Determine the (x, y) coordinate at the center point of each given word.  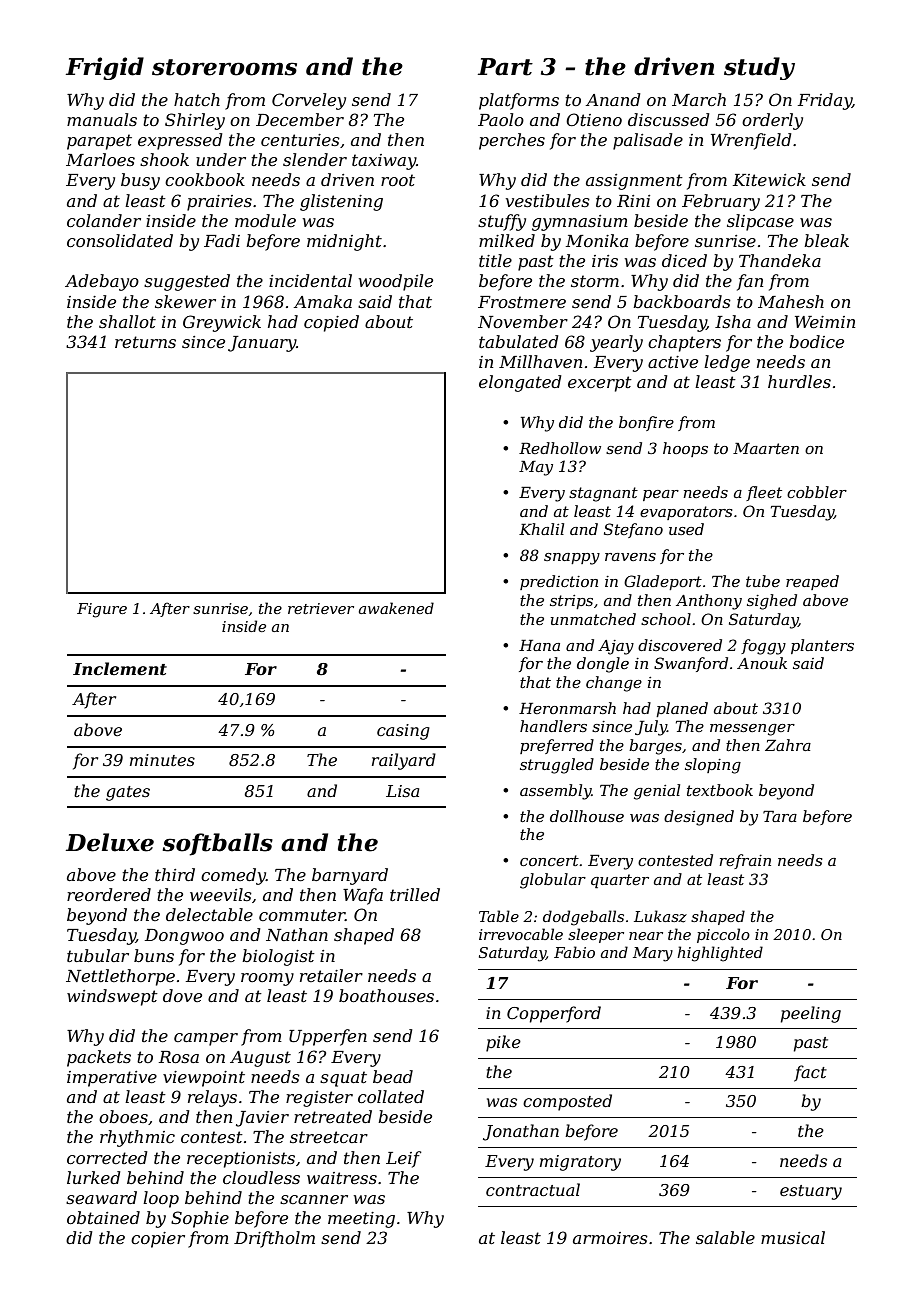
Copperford (554, 1014)
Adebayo (102, 282)
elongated (520, 383)
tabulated (518, 341)
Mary (653, 954)
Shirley (195, 121)
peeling (811, 1014)
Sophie (200, 1219)
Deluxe (110, 842)
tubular (98, 955)
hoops (685, 449)
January (262, 344)
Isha (733, 321)
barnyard (350, 876)
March (699, 99)
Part (505, 67)
